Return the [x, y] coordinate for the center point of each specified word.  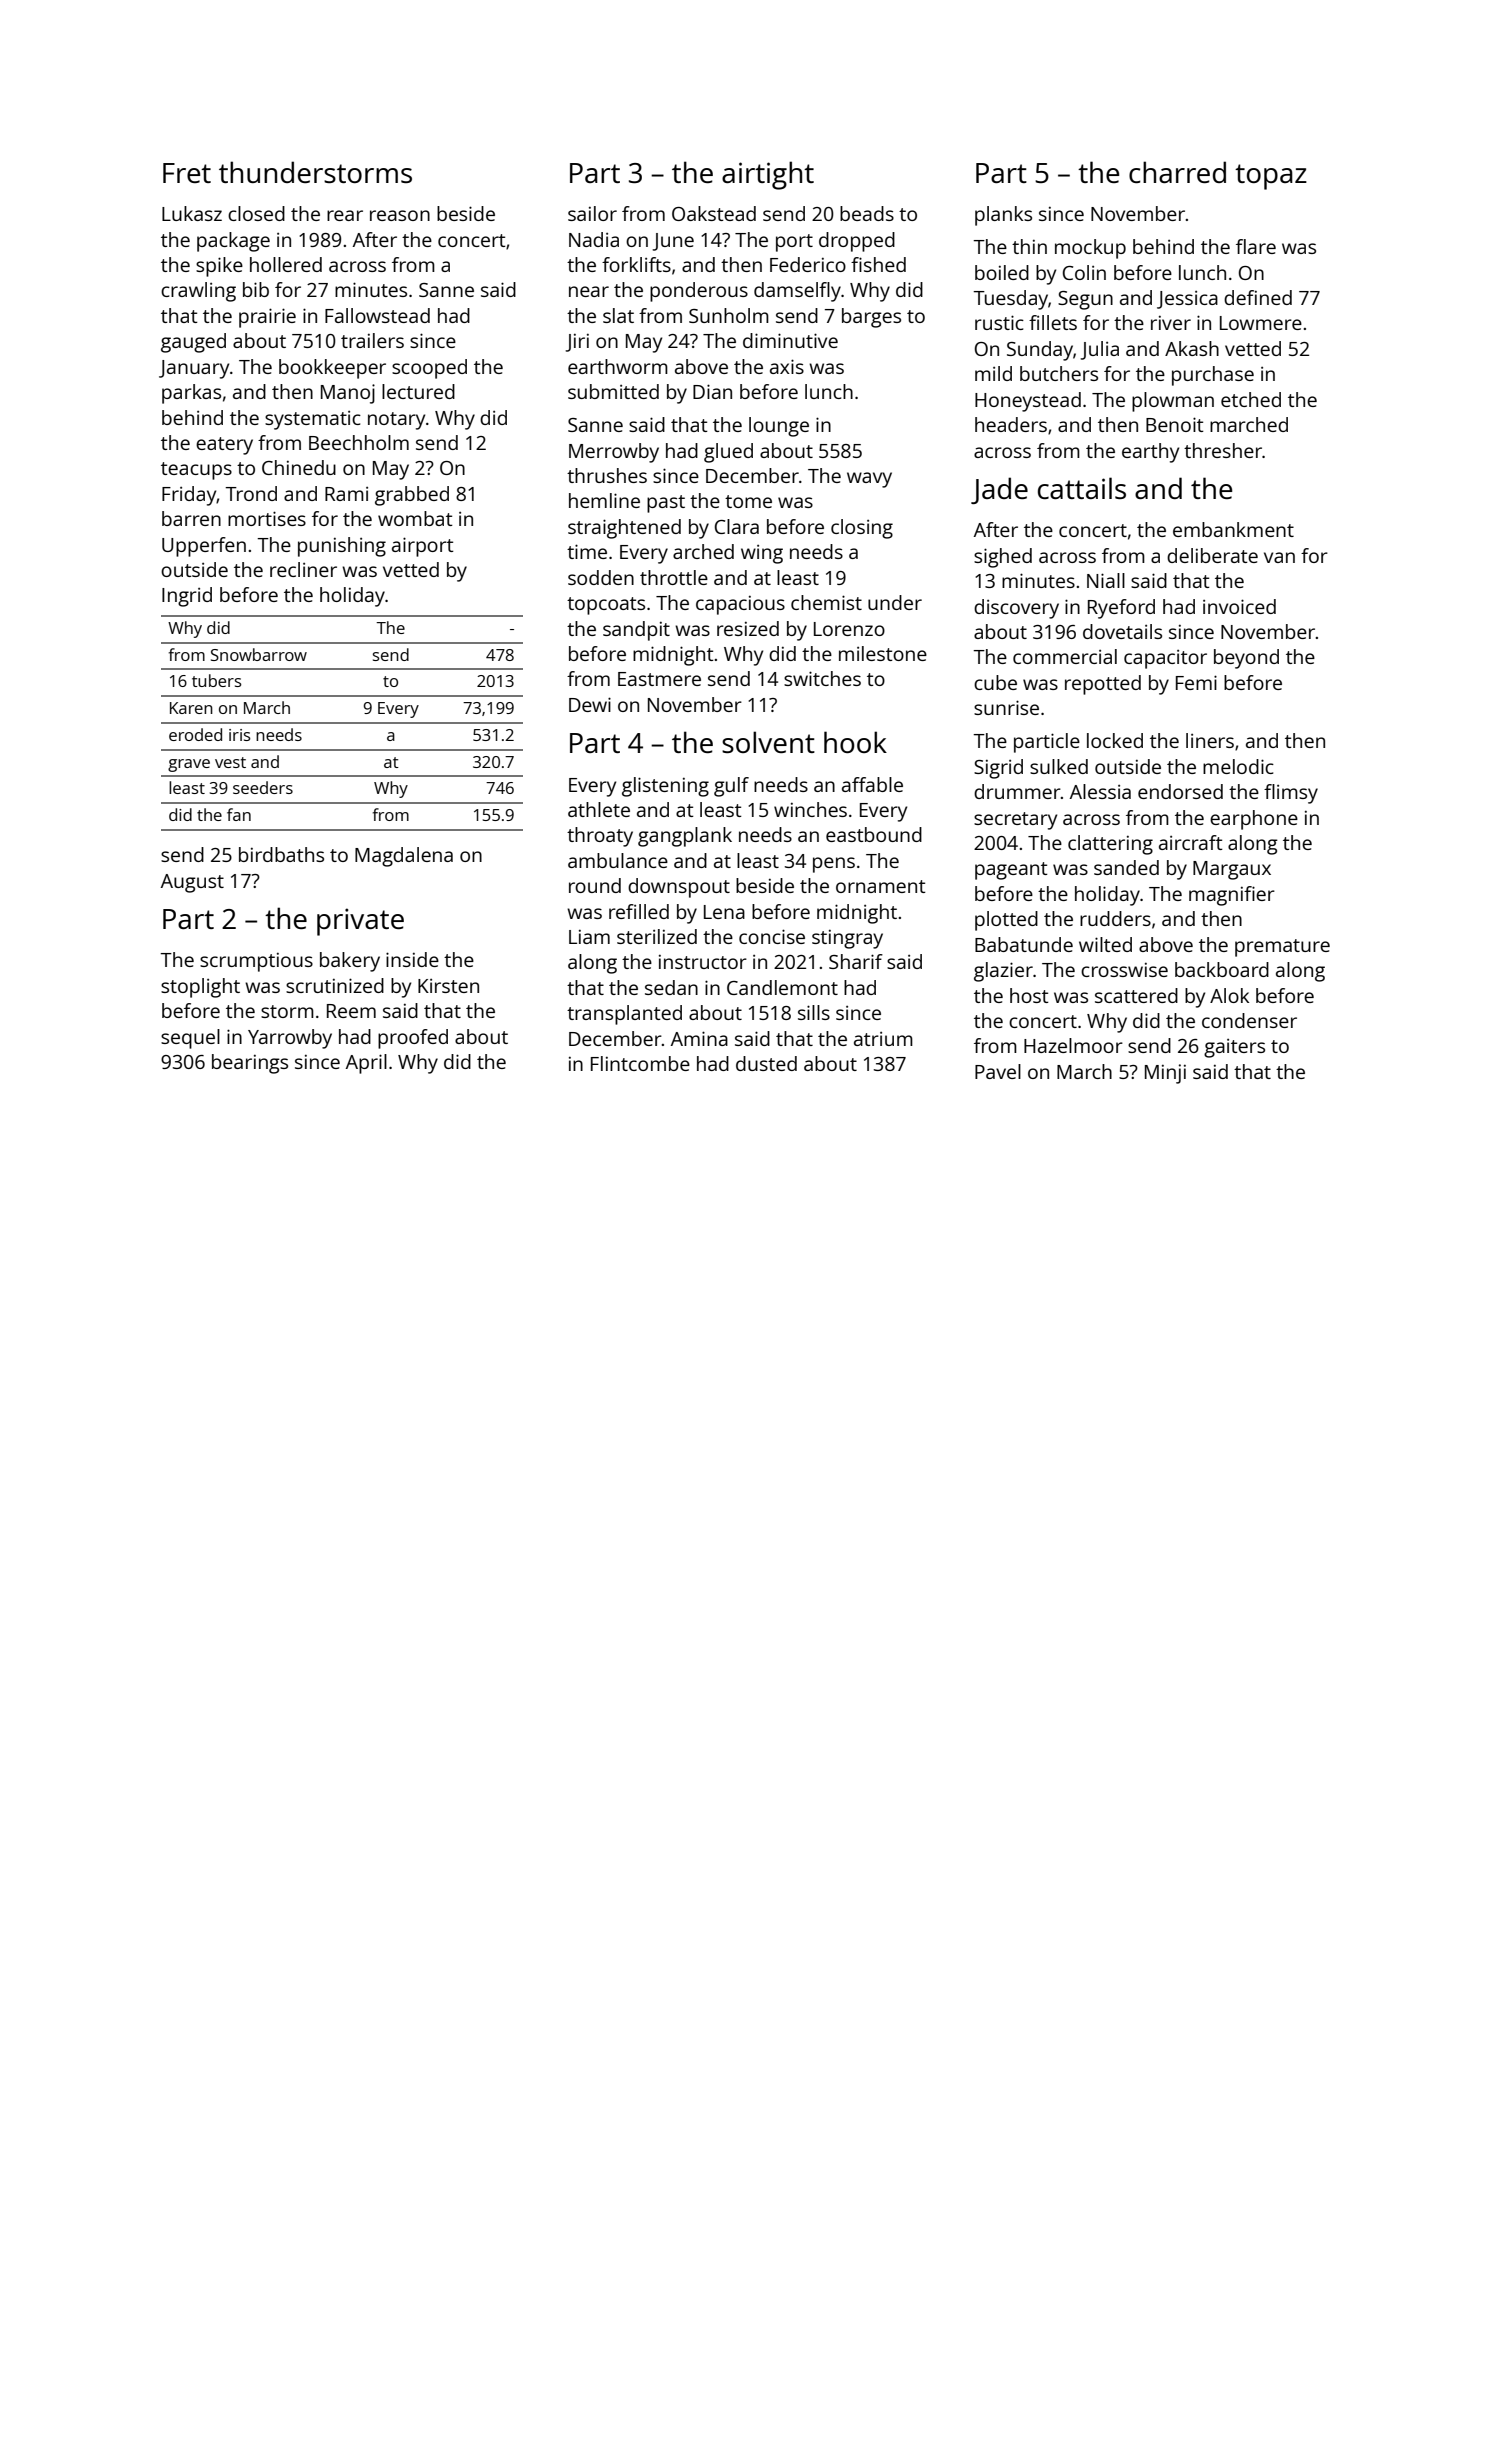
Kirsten [448, 986]
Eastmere [659, 679]
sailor [592, 213]
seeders [263, 787]
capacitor [1165, 659]
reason [400, 215]
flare [1256, 246]
